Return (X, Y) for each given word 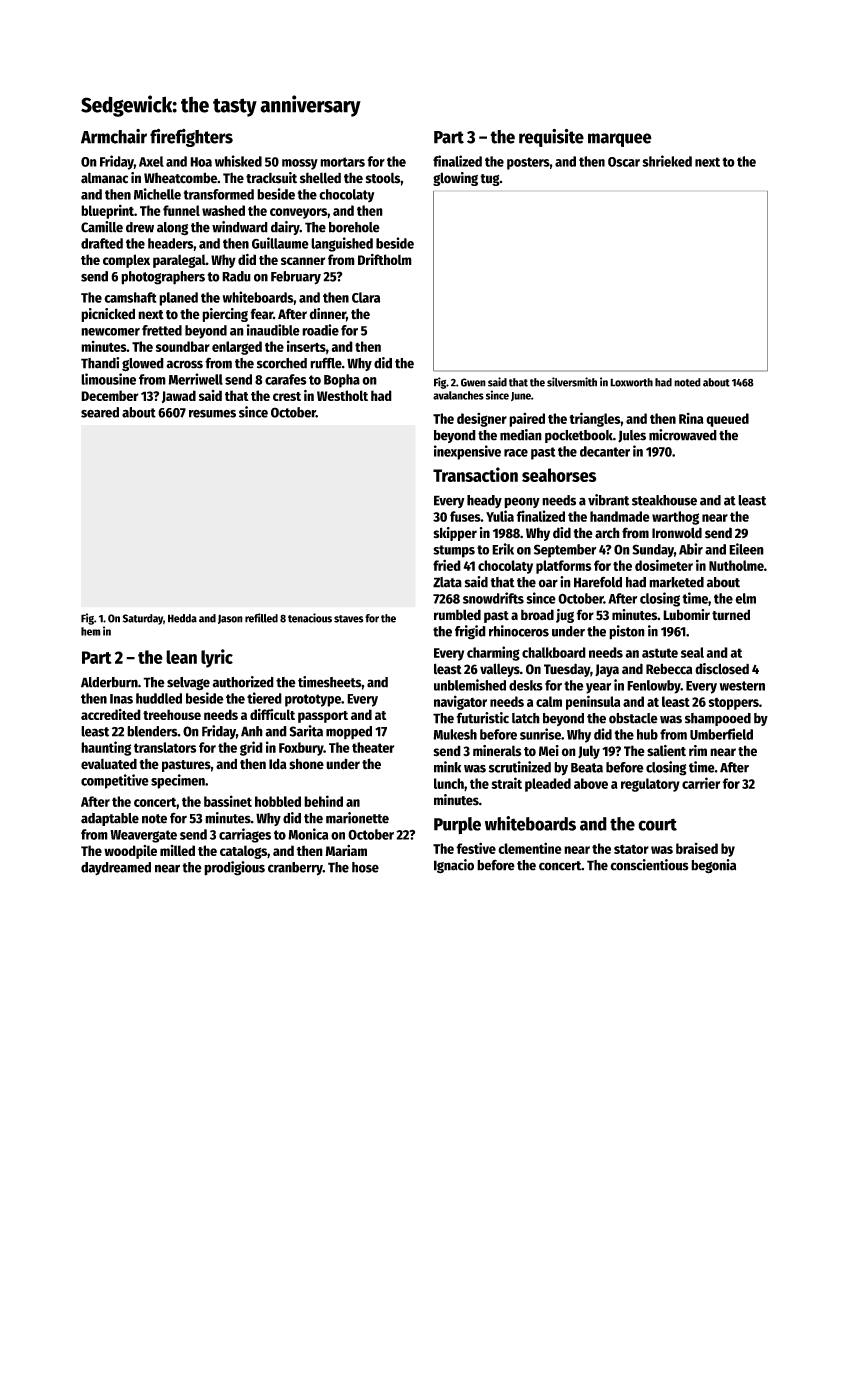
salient (666, 751)
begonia (713, 866)
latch (526, 718)
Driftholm (385, 259)
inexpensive (467, 452)
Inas (121, 699)
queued (727, 420)
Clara (366, 297)
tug (490, 180)
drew (140, 227)
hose (365, 867)
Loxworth (631, 382)
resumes (212, 413)
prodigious (234, 868)
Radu (236, 276)
